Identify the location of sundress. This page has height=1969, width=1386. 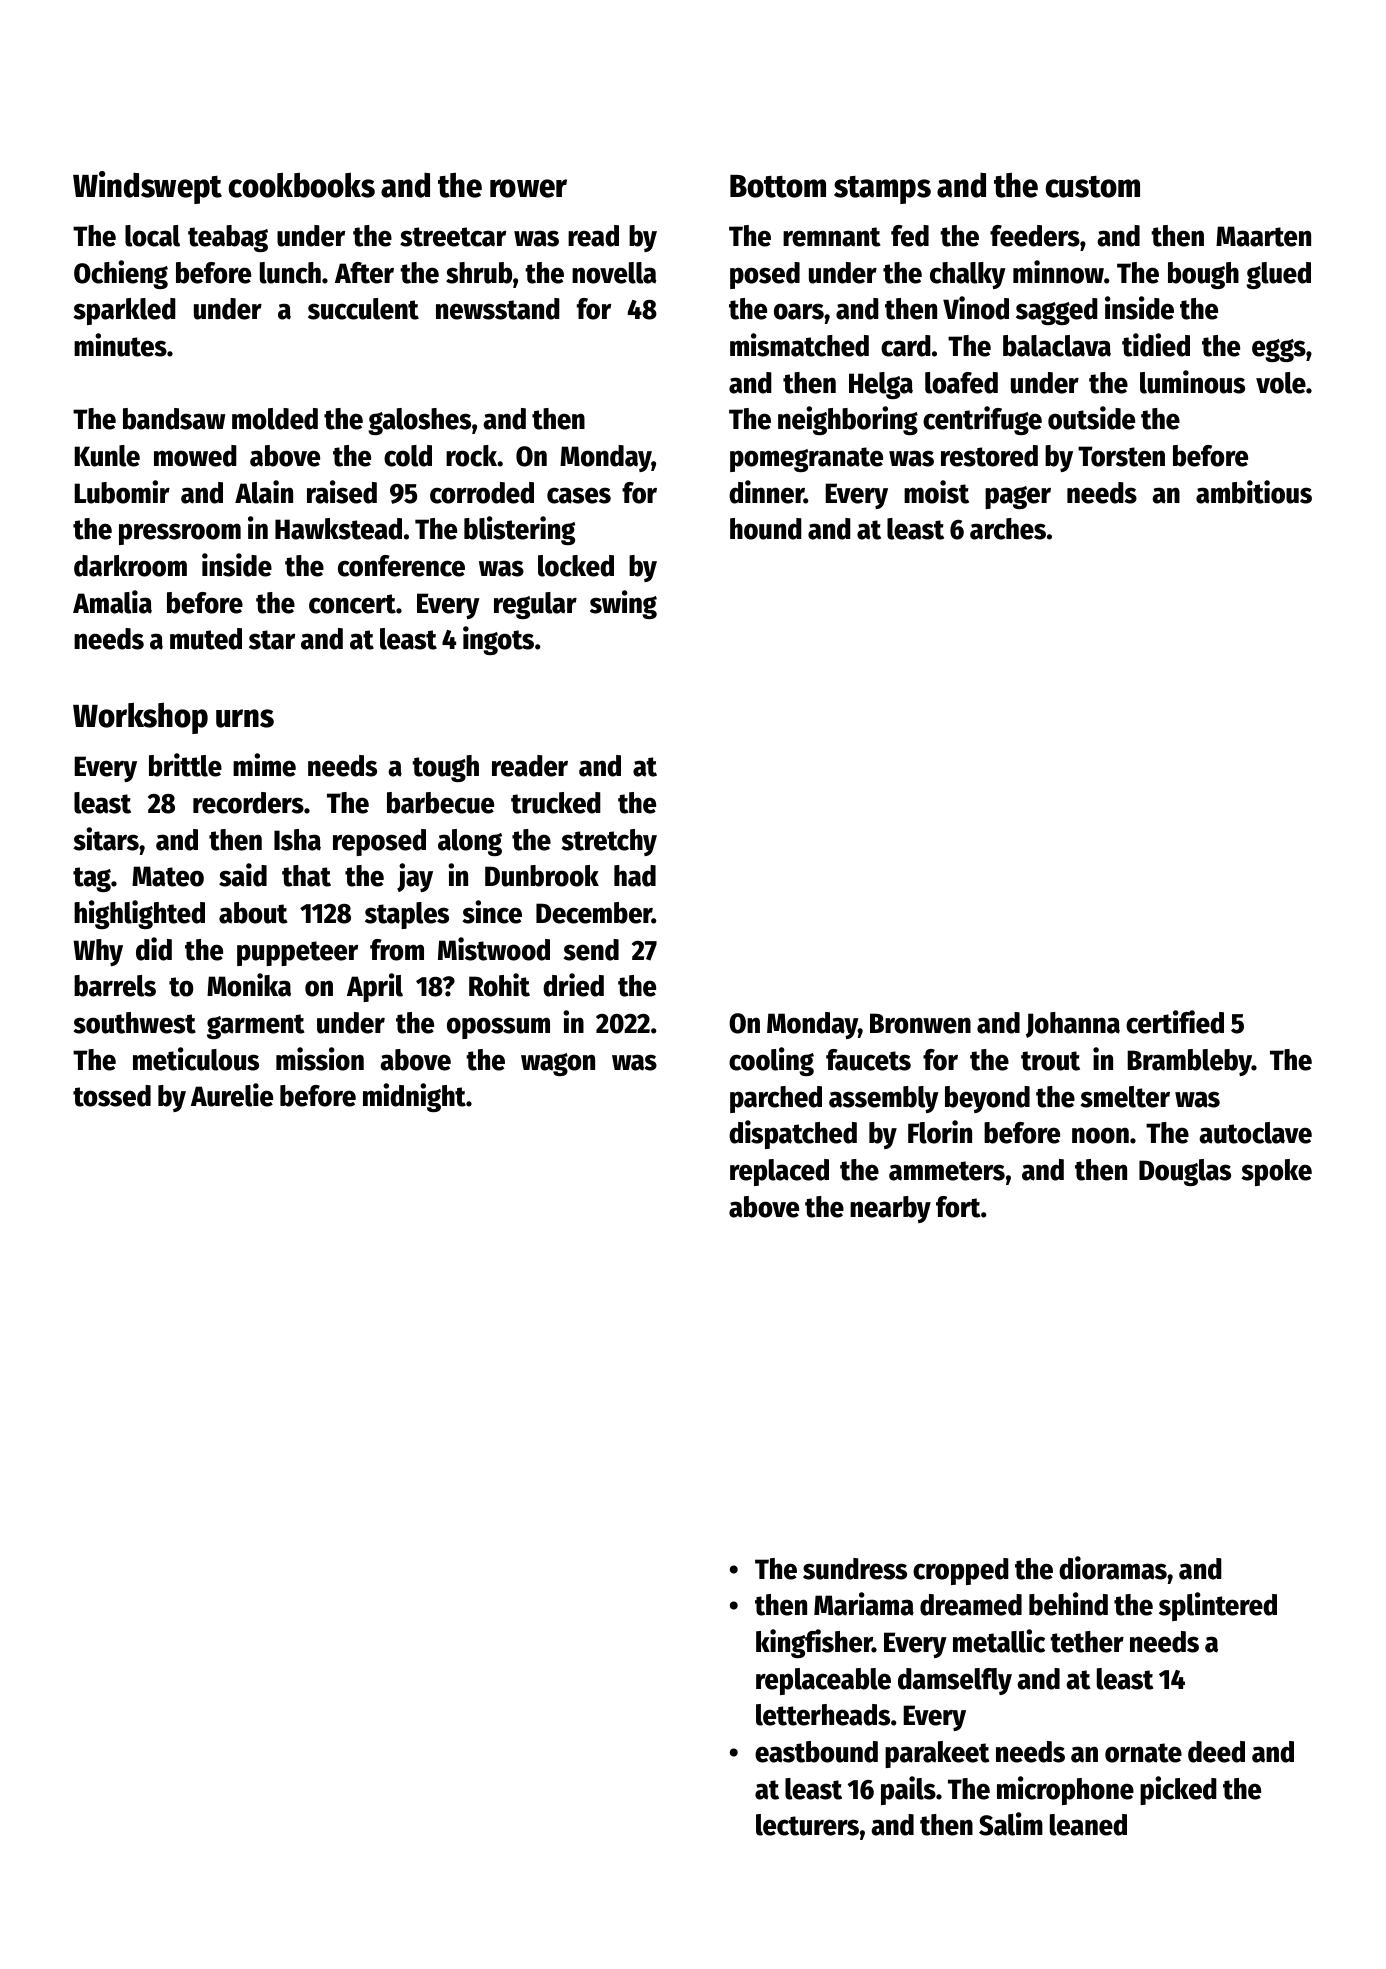
(855, 1569).
